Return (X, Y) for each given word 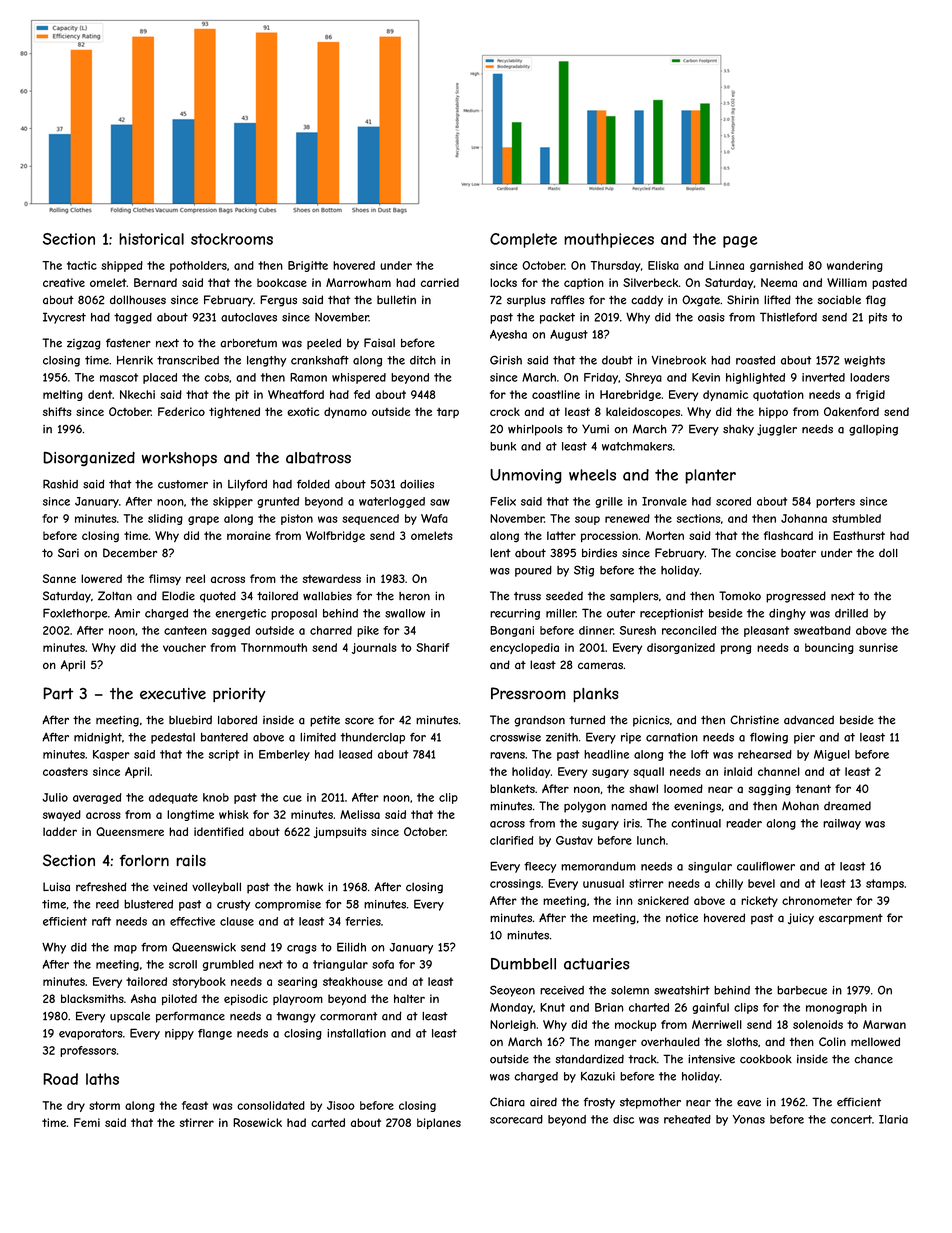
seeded (564, 596)
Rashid (60, 484)
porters (835, 502)
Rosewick (257, 1122)
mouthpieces (609, 240)
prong (736, 649)
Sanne (59, 578)
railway (842, 824)
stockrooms (232, 239)
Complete (523, 240)
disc (623, 1119)
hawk (309, 887)
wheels (592, 475)
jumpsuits (340, 832)
